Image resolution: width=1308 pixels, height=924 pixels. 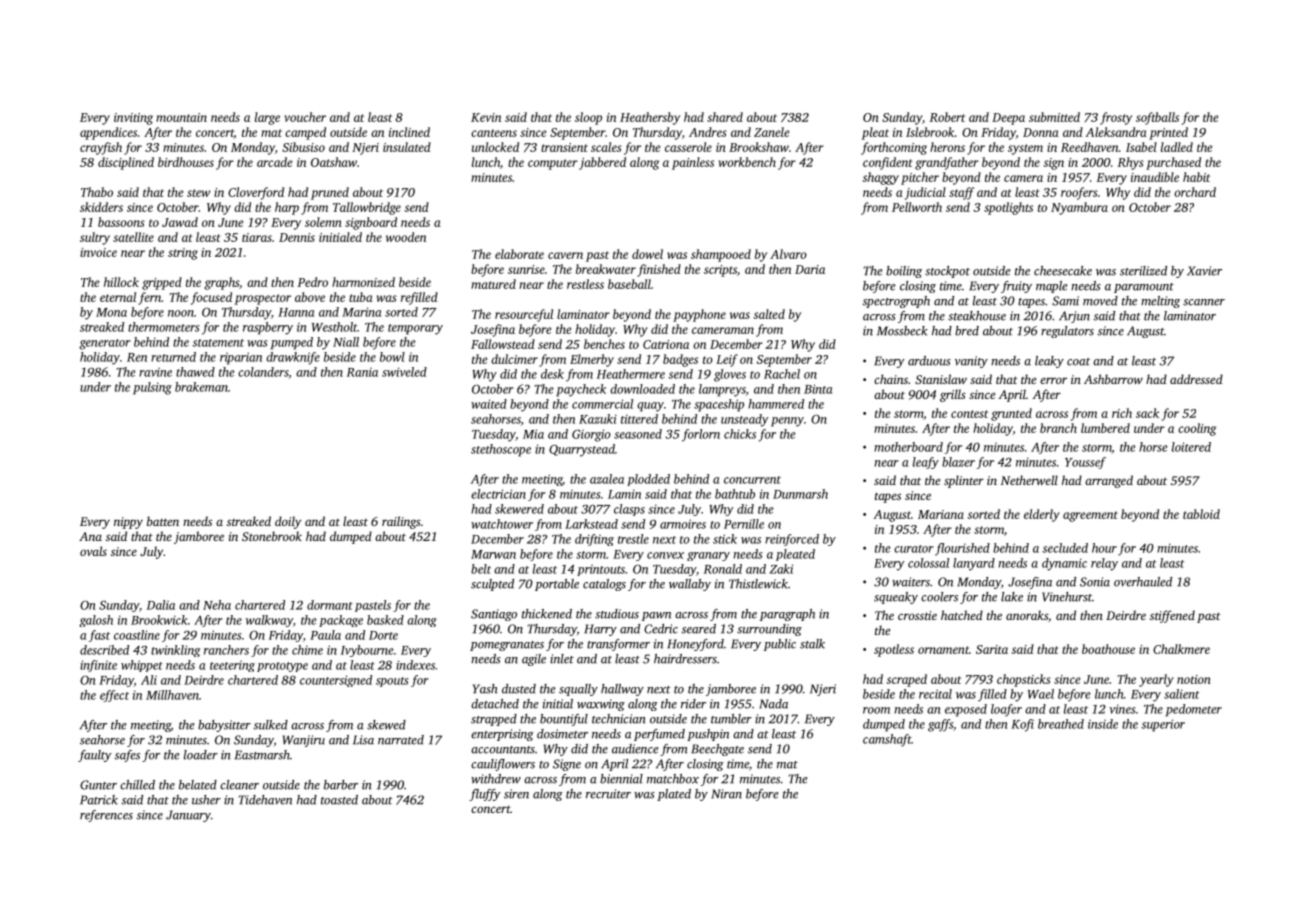 What do you see at coordinates (282, 667) in the page?
I see `prototype` at bounding box center [282, 667].
